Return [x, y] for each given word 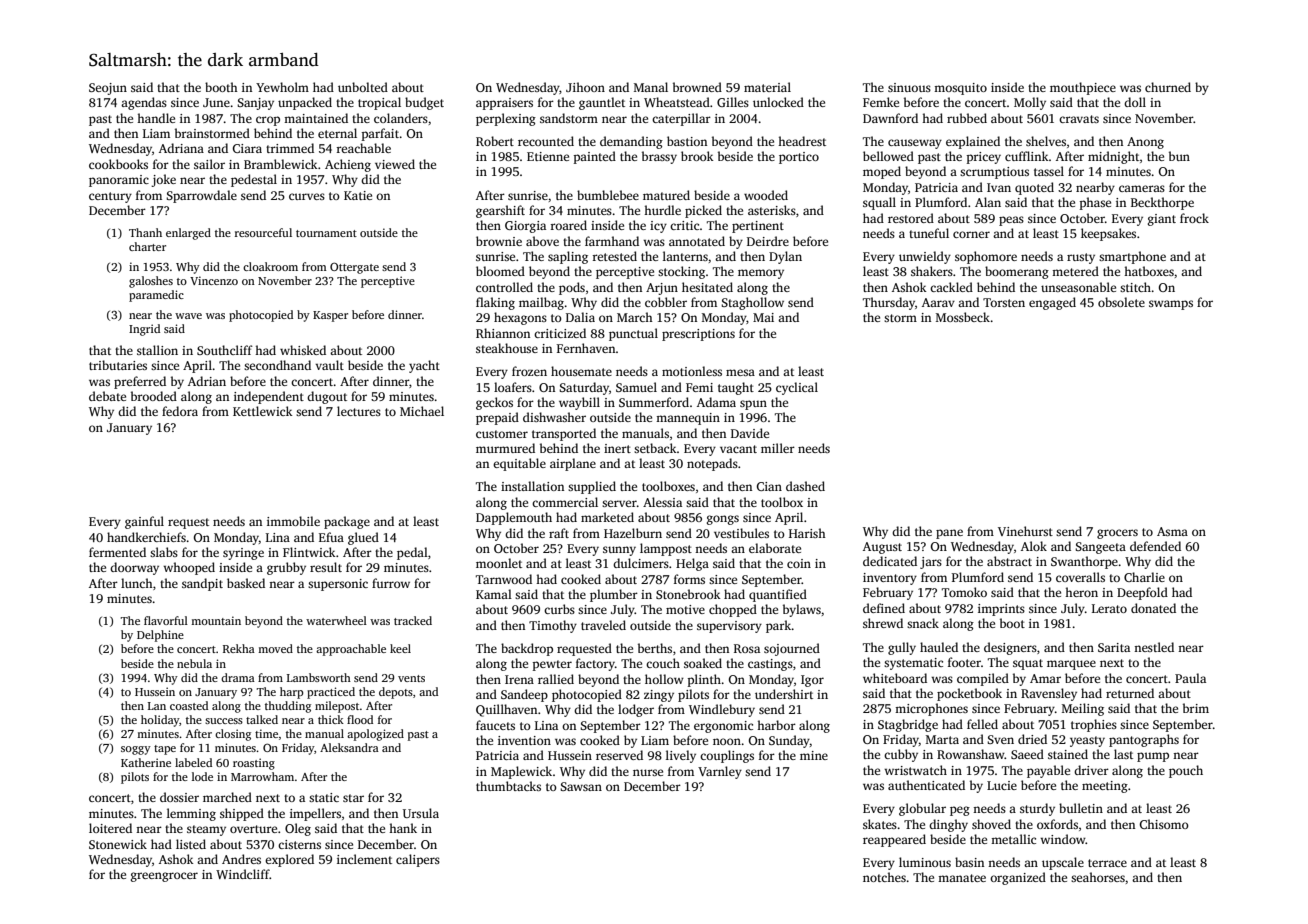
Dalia [580, 317]
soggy [136, 750]
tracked [413, 620]
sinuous [909, 87]
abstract [1009, 561]
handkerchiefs [146, 537]
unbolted [363, 87]
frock [1194, 218]
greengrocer [164, 877]
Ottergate [354, 268]
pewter [552, 665]
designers [1010, 648]
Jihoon [585, 87]
